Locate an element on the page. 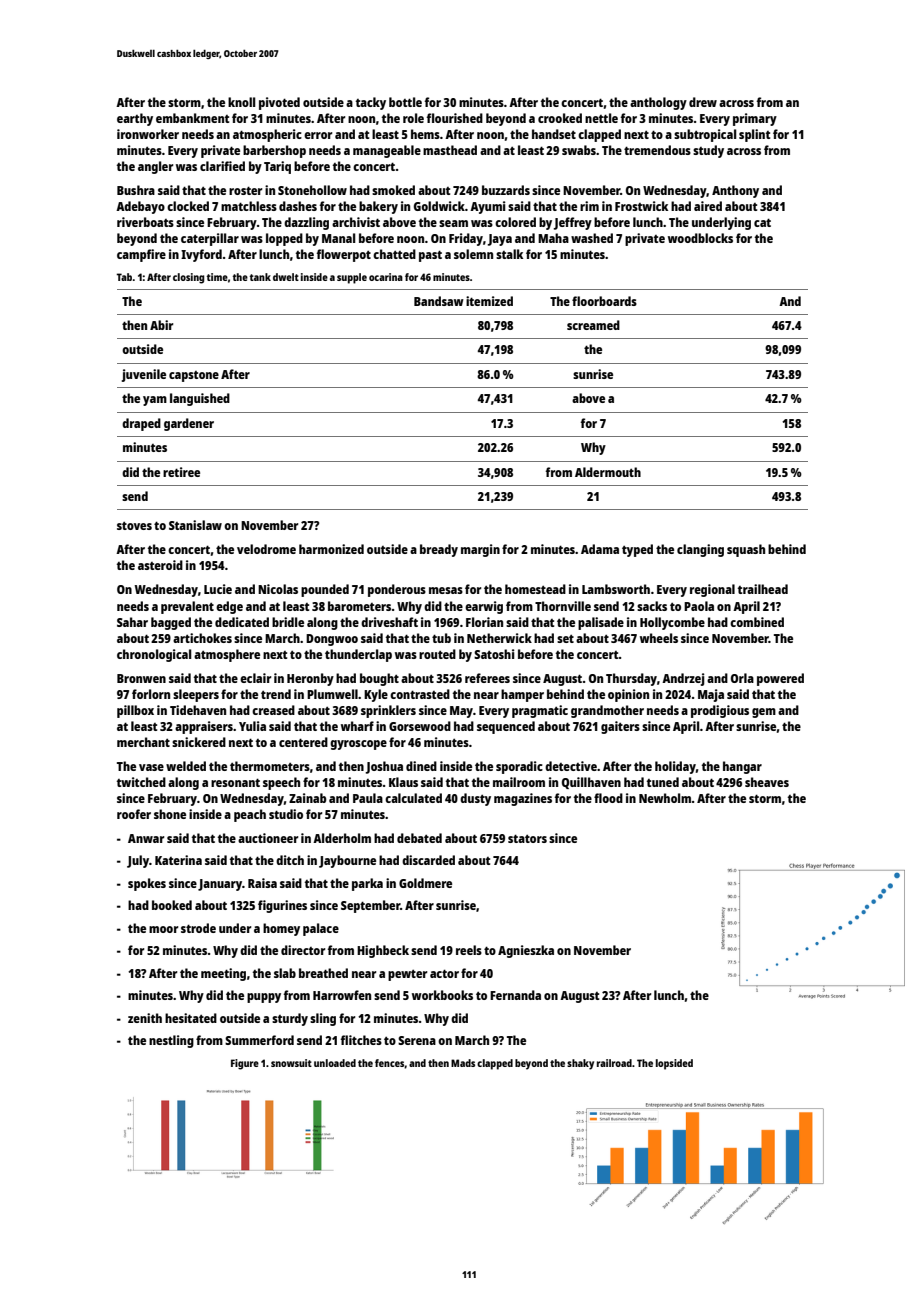 Image resolution: width=924 pixels, height=1308 pixels. lopsided is located at coordinates (674, 1064).
